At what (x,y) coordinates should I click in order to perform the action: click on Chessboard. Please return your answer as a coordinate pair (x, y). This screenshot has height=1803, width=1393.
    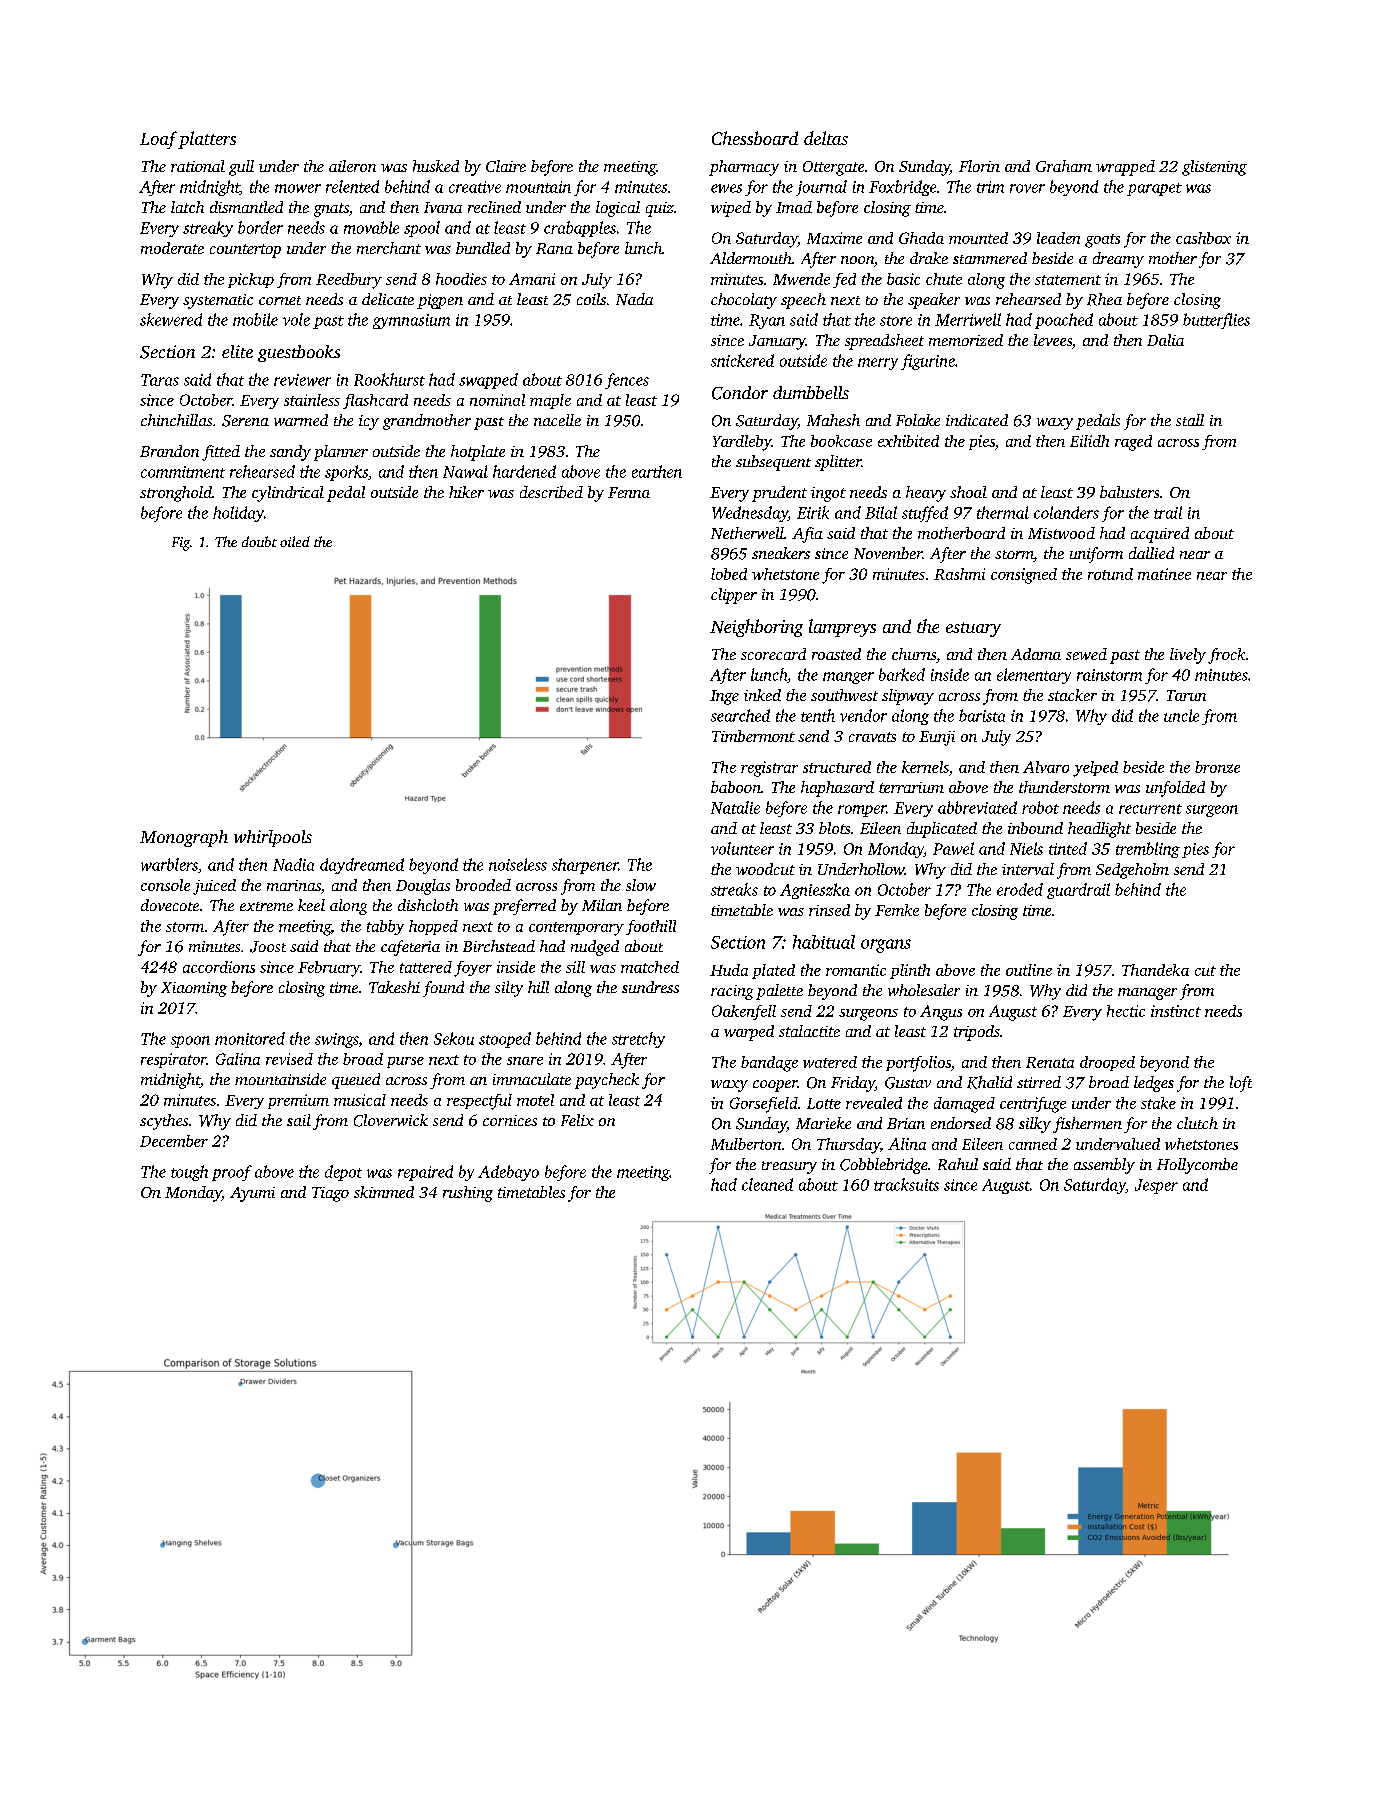
    Looking at the image, I should click on (755, 138).
